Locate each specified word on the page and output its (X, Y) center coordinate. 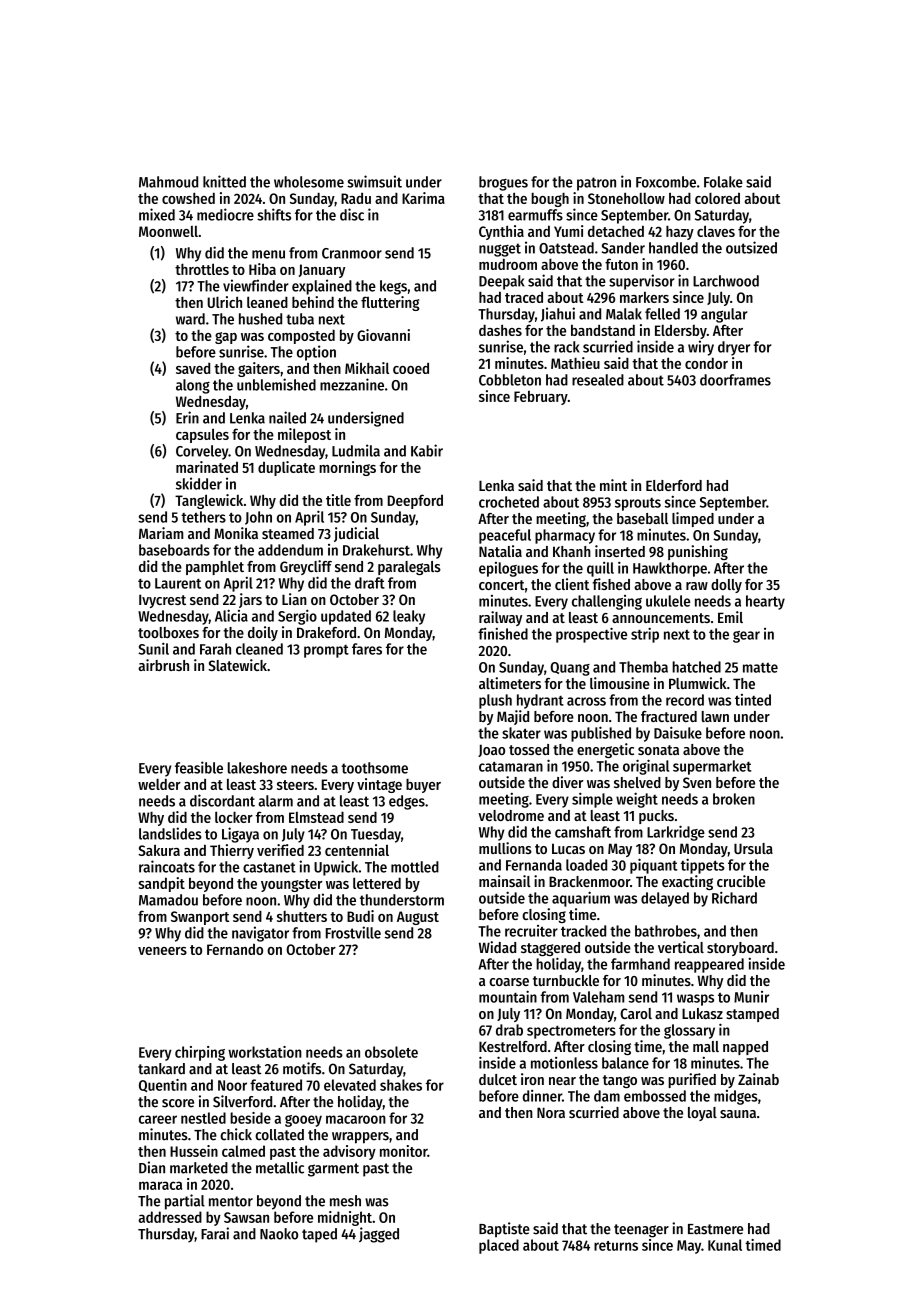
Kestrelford (513, 1046)
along (193, 386)
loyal (702, 1114)
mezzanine (352, 384)
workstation (265, 1052)
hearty (765, 602)
